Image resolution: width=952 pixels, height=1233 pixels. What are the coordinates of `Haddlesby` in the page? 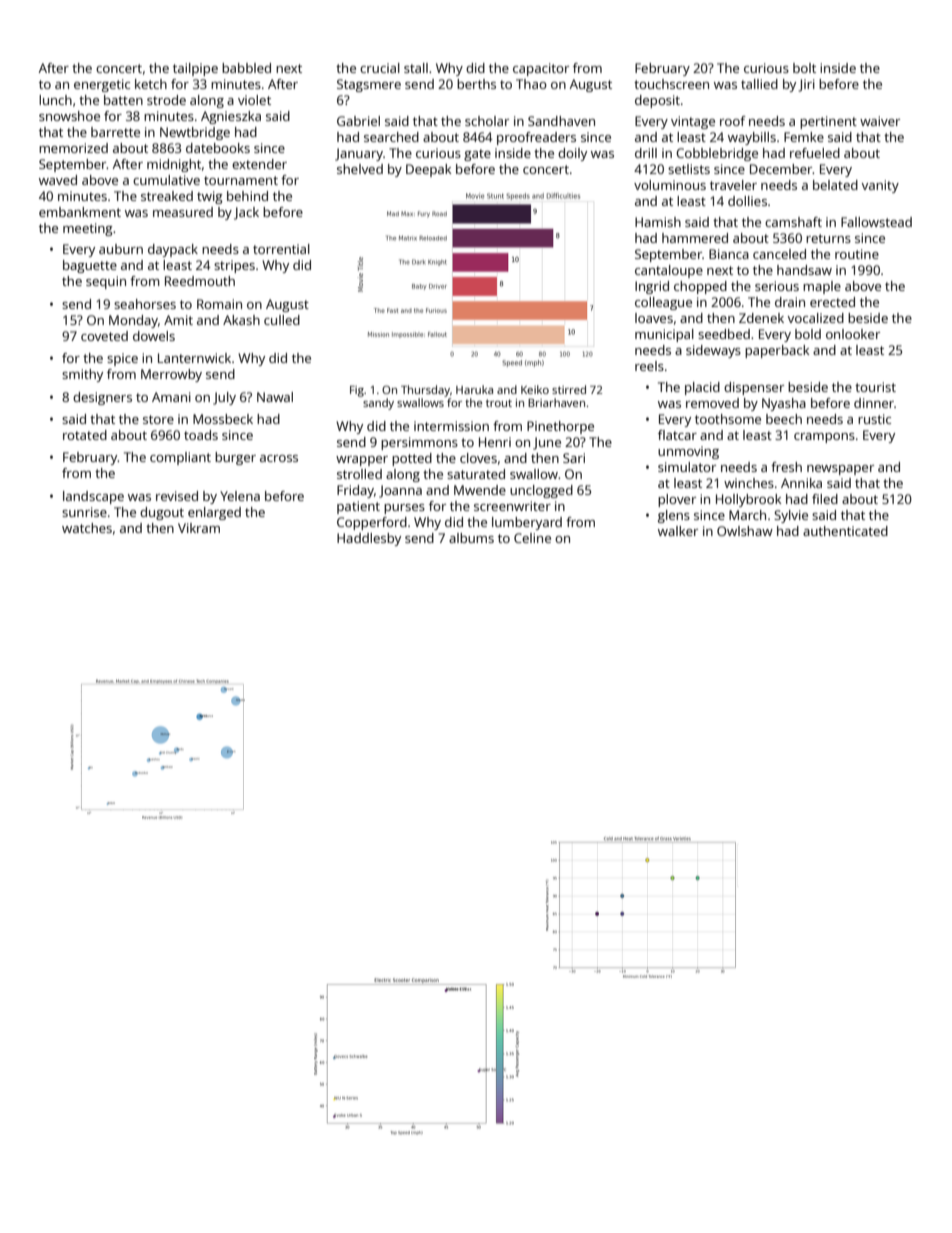 It's located at (369, 539).
